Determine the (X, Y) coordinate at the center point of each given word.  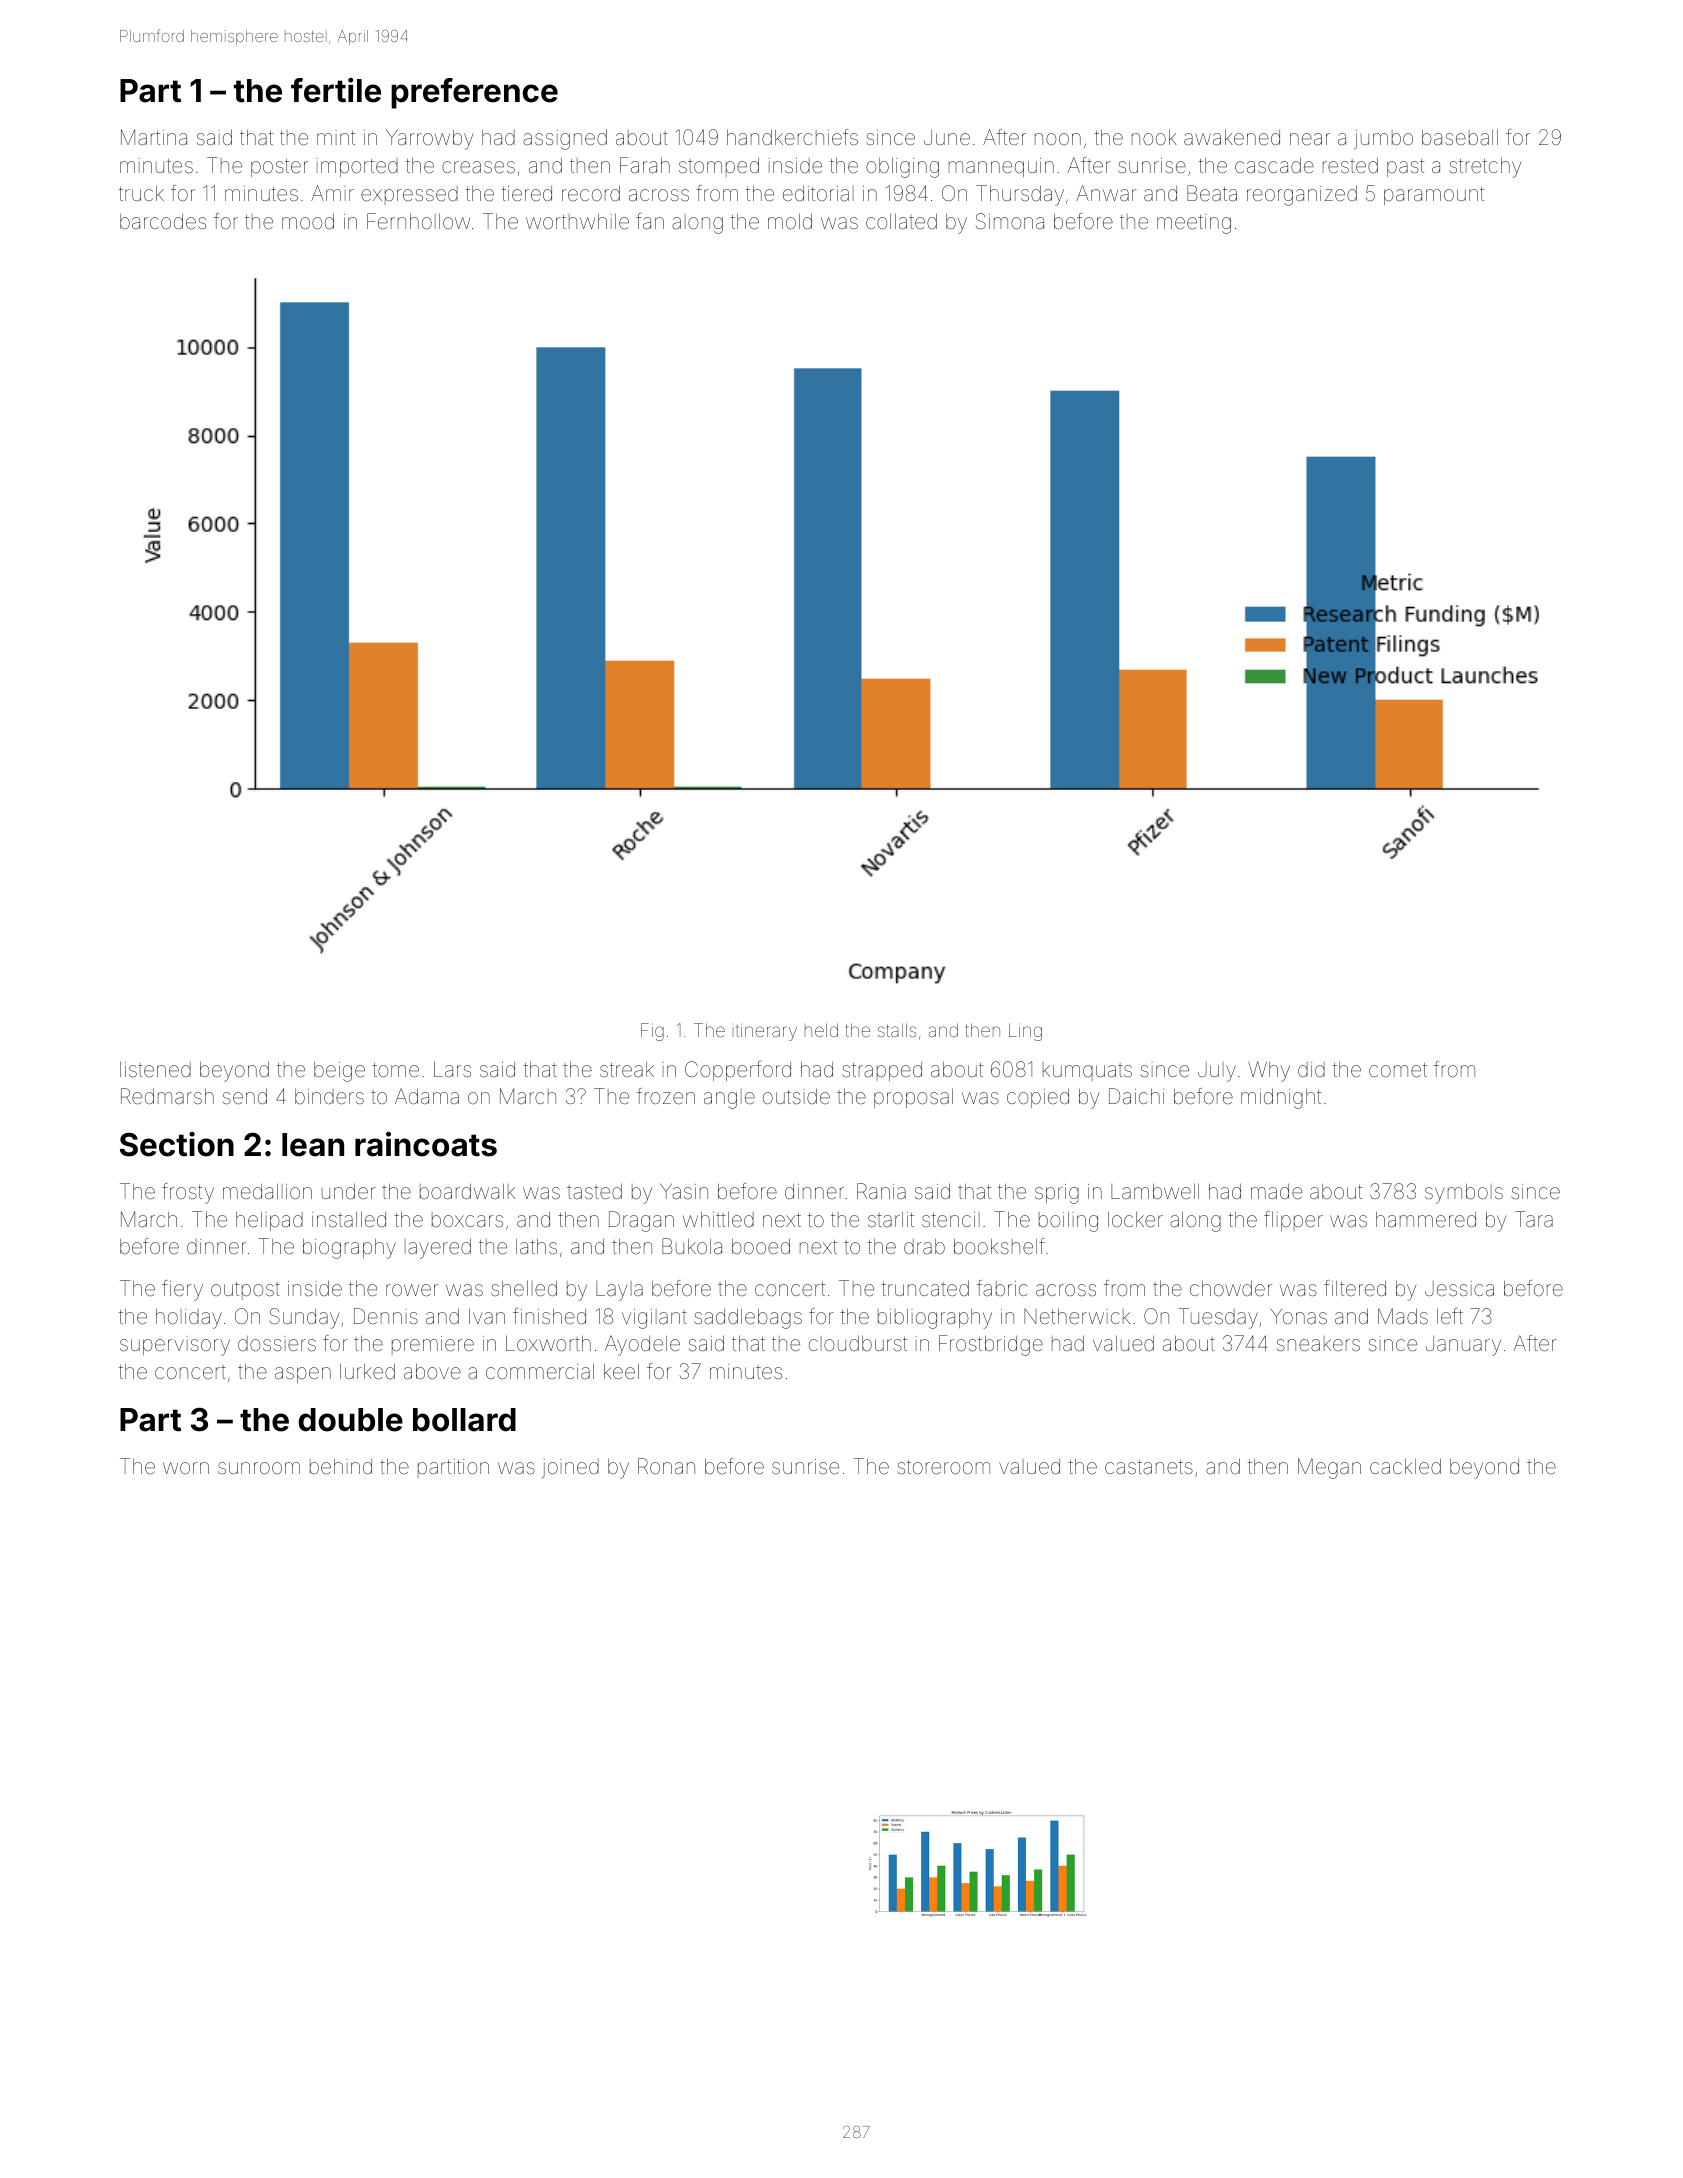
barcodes (163, 221)
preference (474, 93)
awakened (1232, 137)
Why (1269, 1071)
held (821, 1030)
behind (341, 1466)
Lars (452, 1069)
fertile (336, 90)
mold (790, 221)
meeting (1194, 224)
